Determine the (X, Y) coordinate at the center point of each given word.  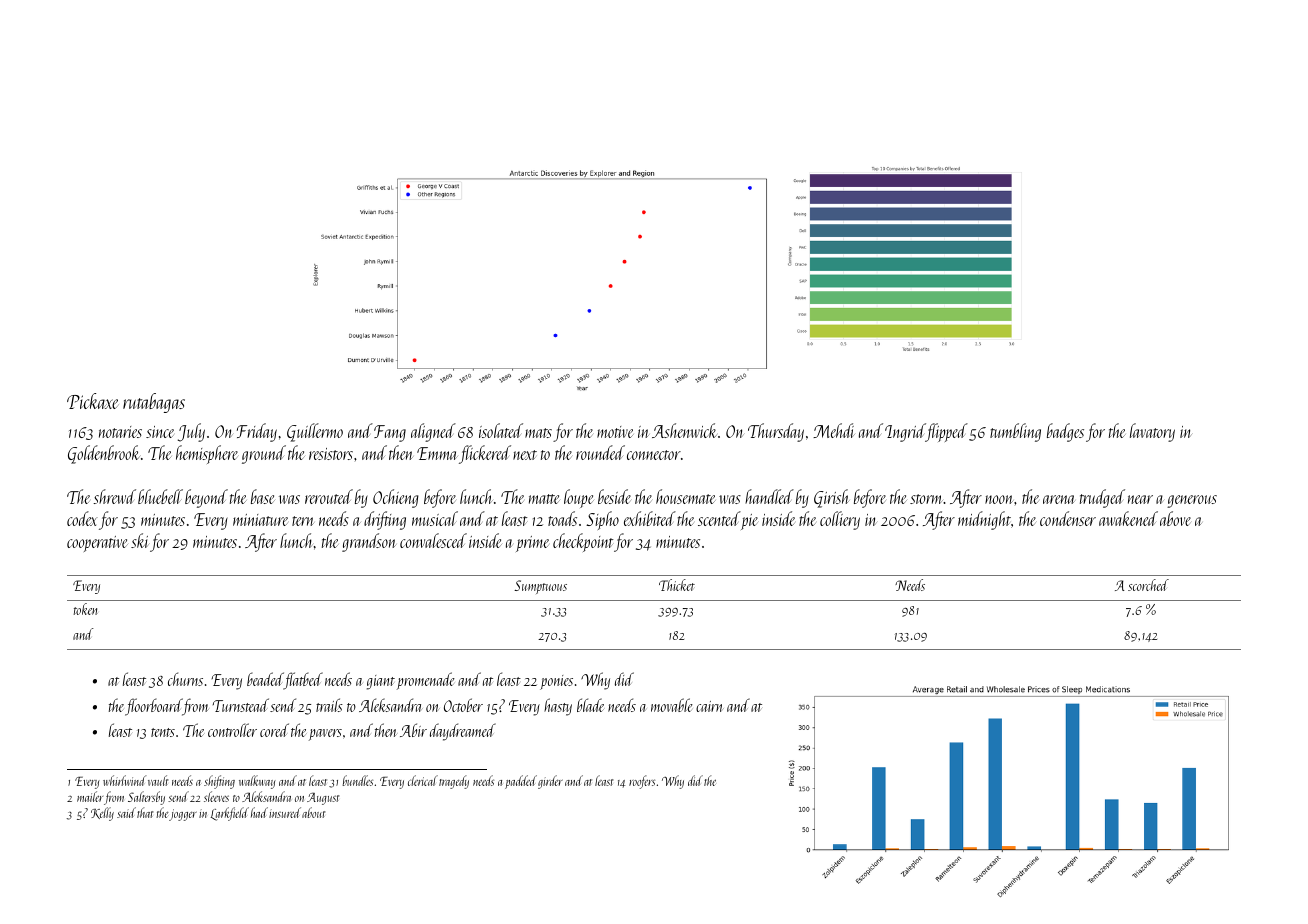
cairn (710, 706)
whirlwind (124, 780)
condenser (1068, 518)
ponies (556, 682)
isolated (501, 430)
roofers (642, 782)
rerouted (329, 496)
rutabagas (154, 403)
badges (1065, 432)
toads (562, 518)
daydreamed (463, 732)
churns (185, 679)
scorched (1148, 585)
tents (163, 732)
